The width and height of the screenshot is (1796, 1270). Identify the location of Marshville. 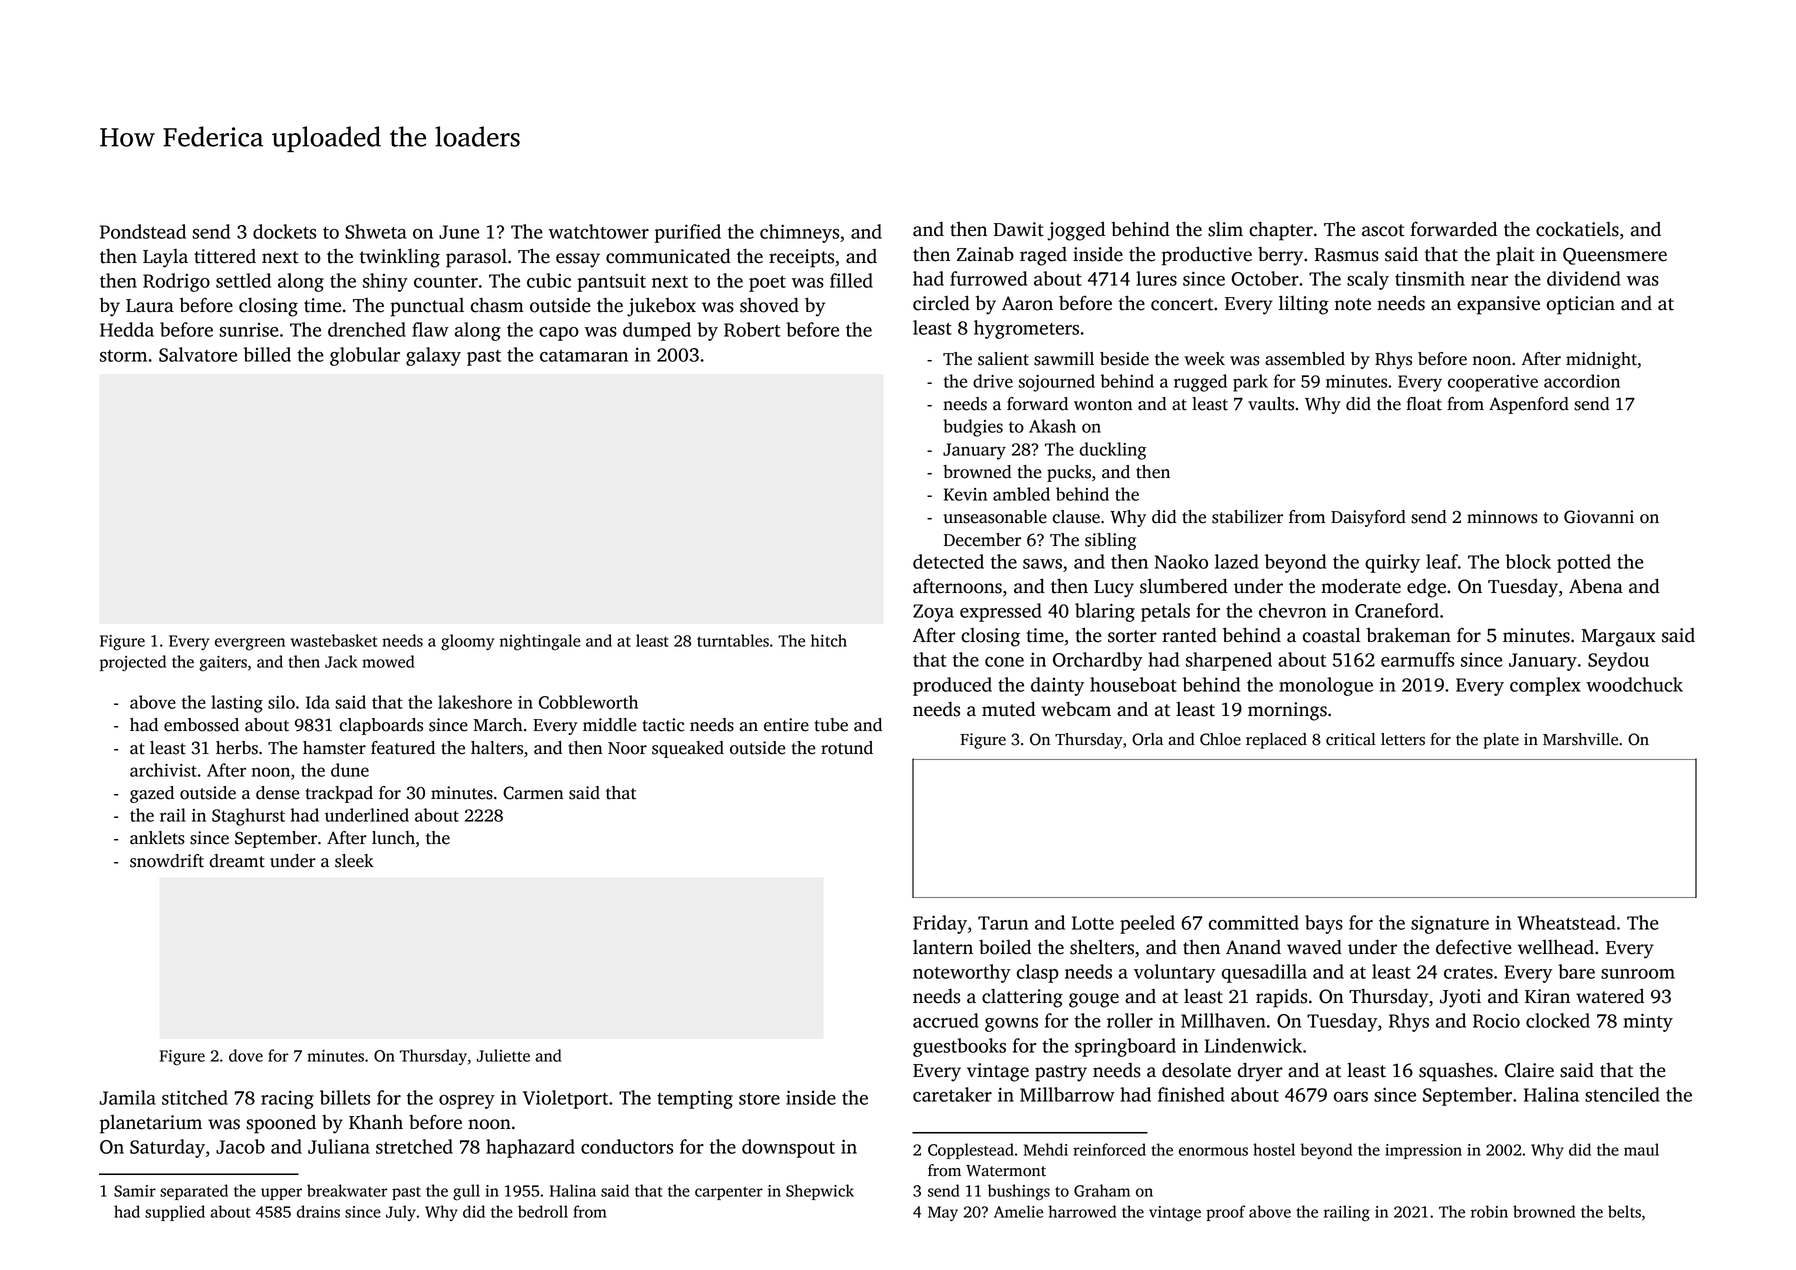
(1580, 739).
